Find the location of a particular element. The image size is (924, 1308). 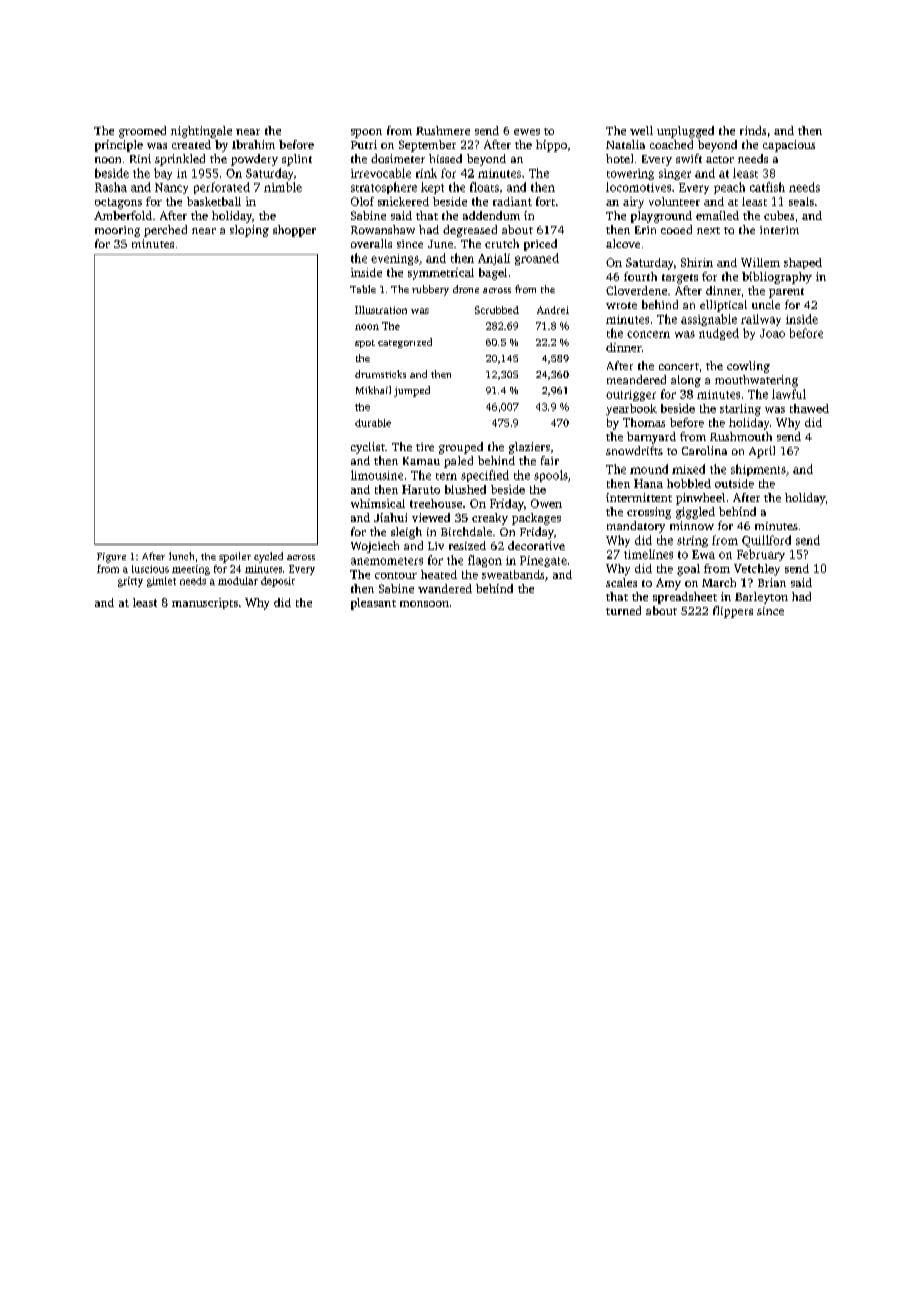

peach is located at coordinates (729, 188).
